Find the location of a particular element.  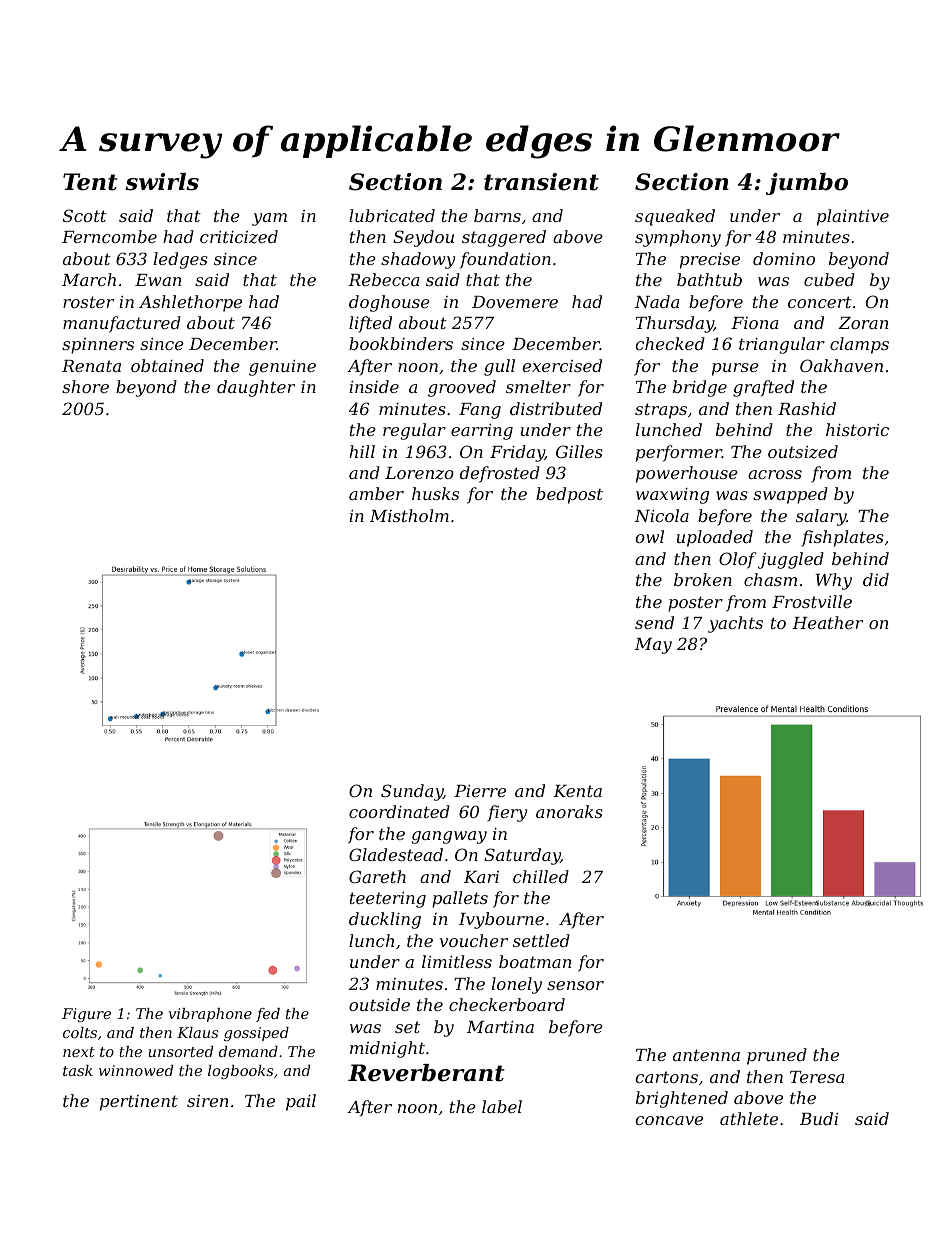

swirls is located at coordinates (162, 182).
